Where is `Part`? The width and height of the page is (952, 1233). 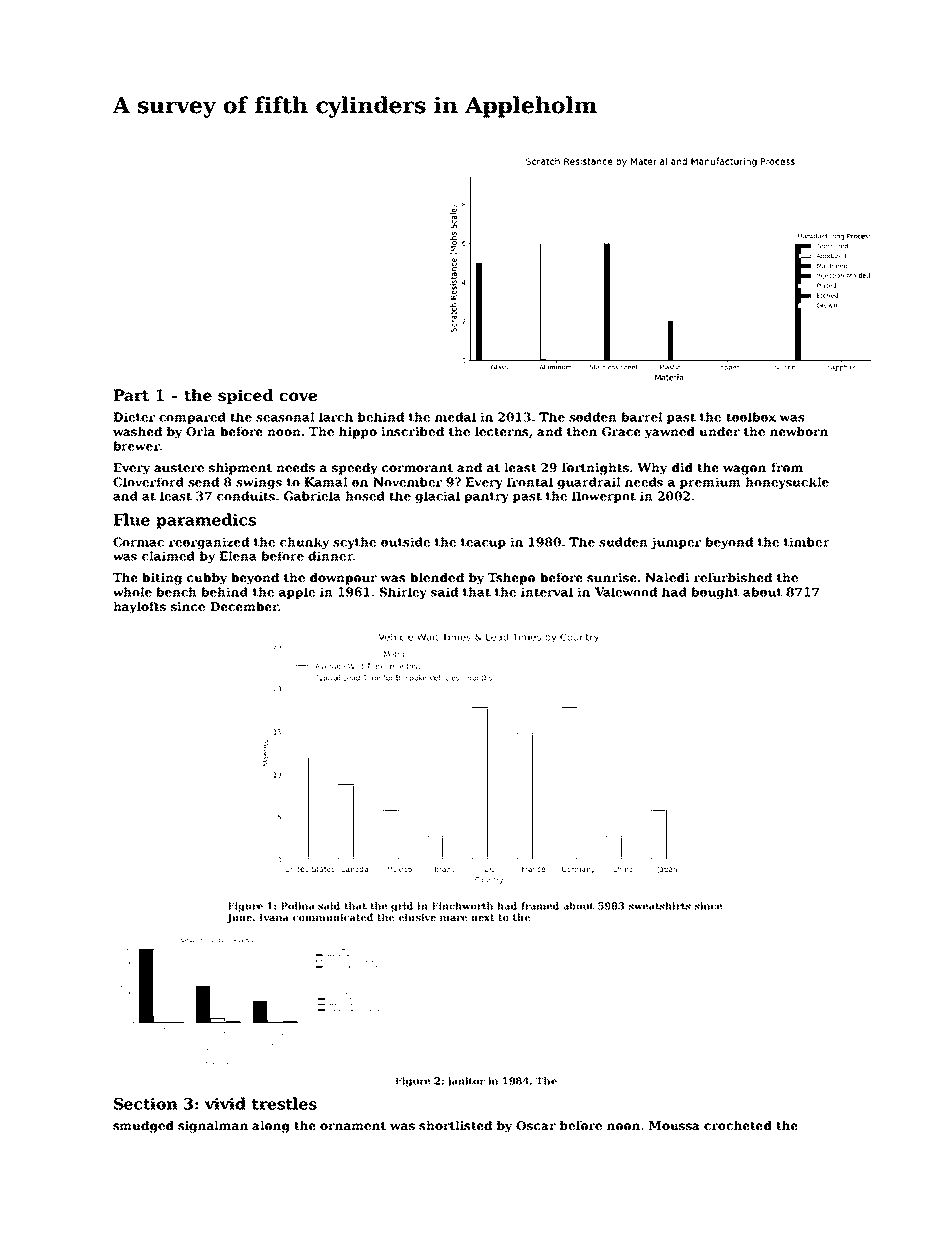
Part is located at coordinates (131, 395).
